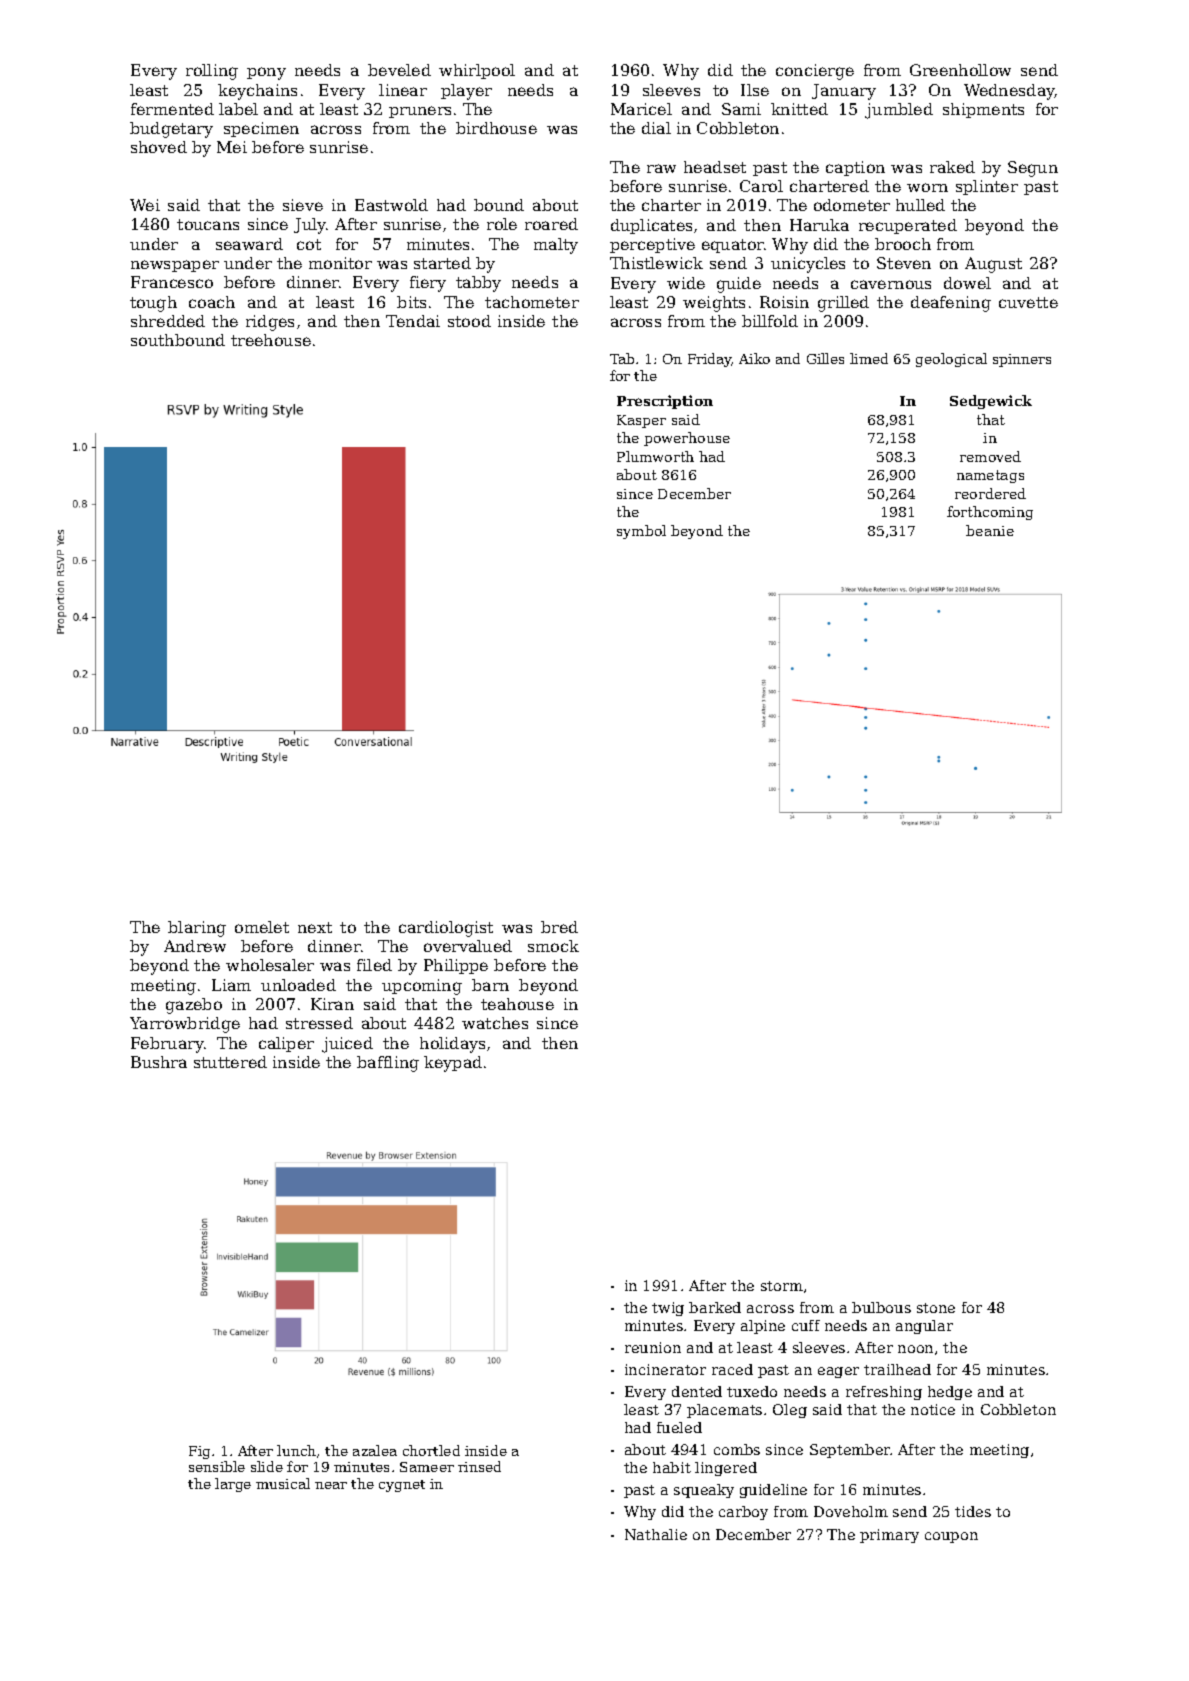  Describe the element at coordinates (655, 456) in the screenshot. I see `Plumworth` at that location.
